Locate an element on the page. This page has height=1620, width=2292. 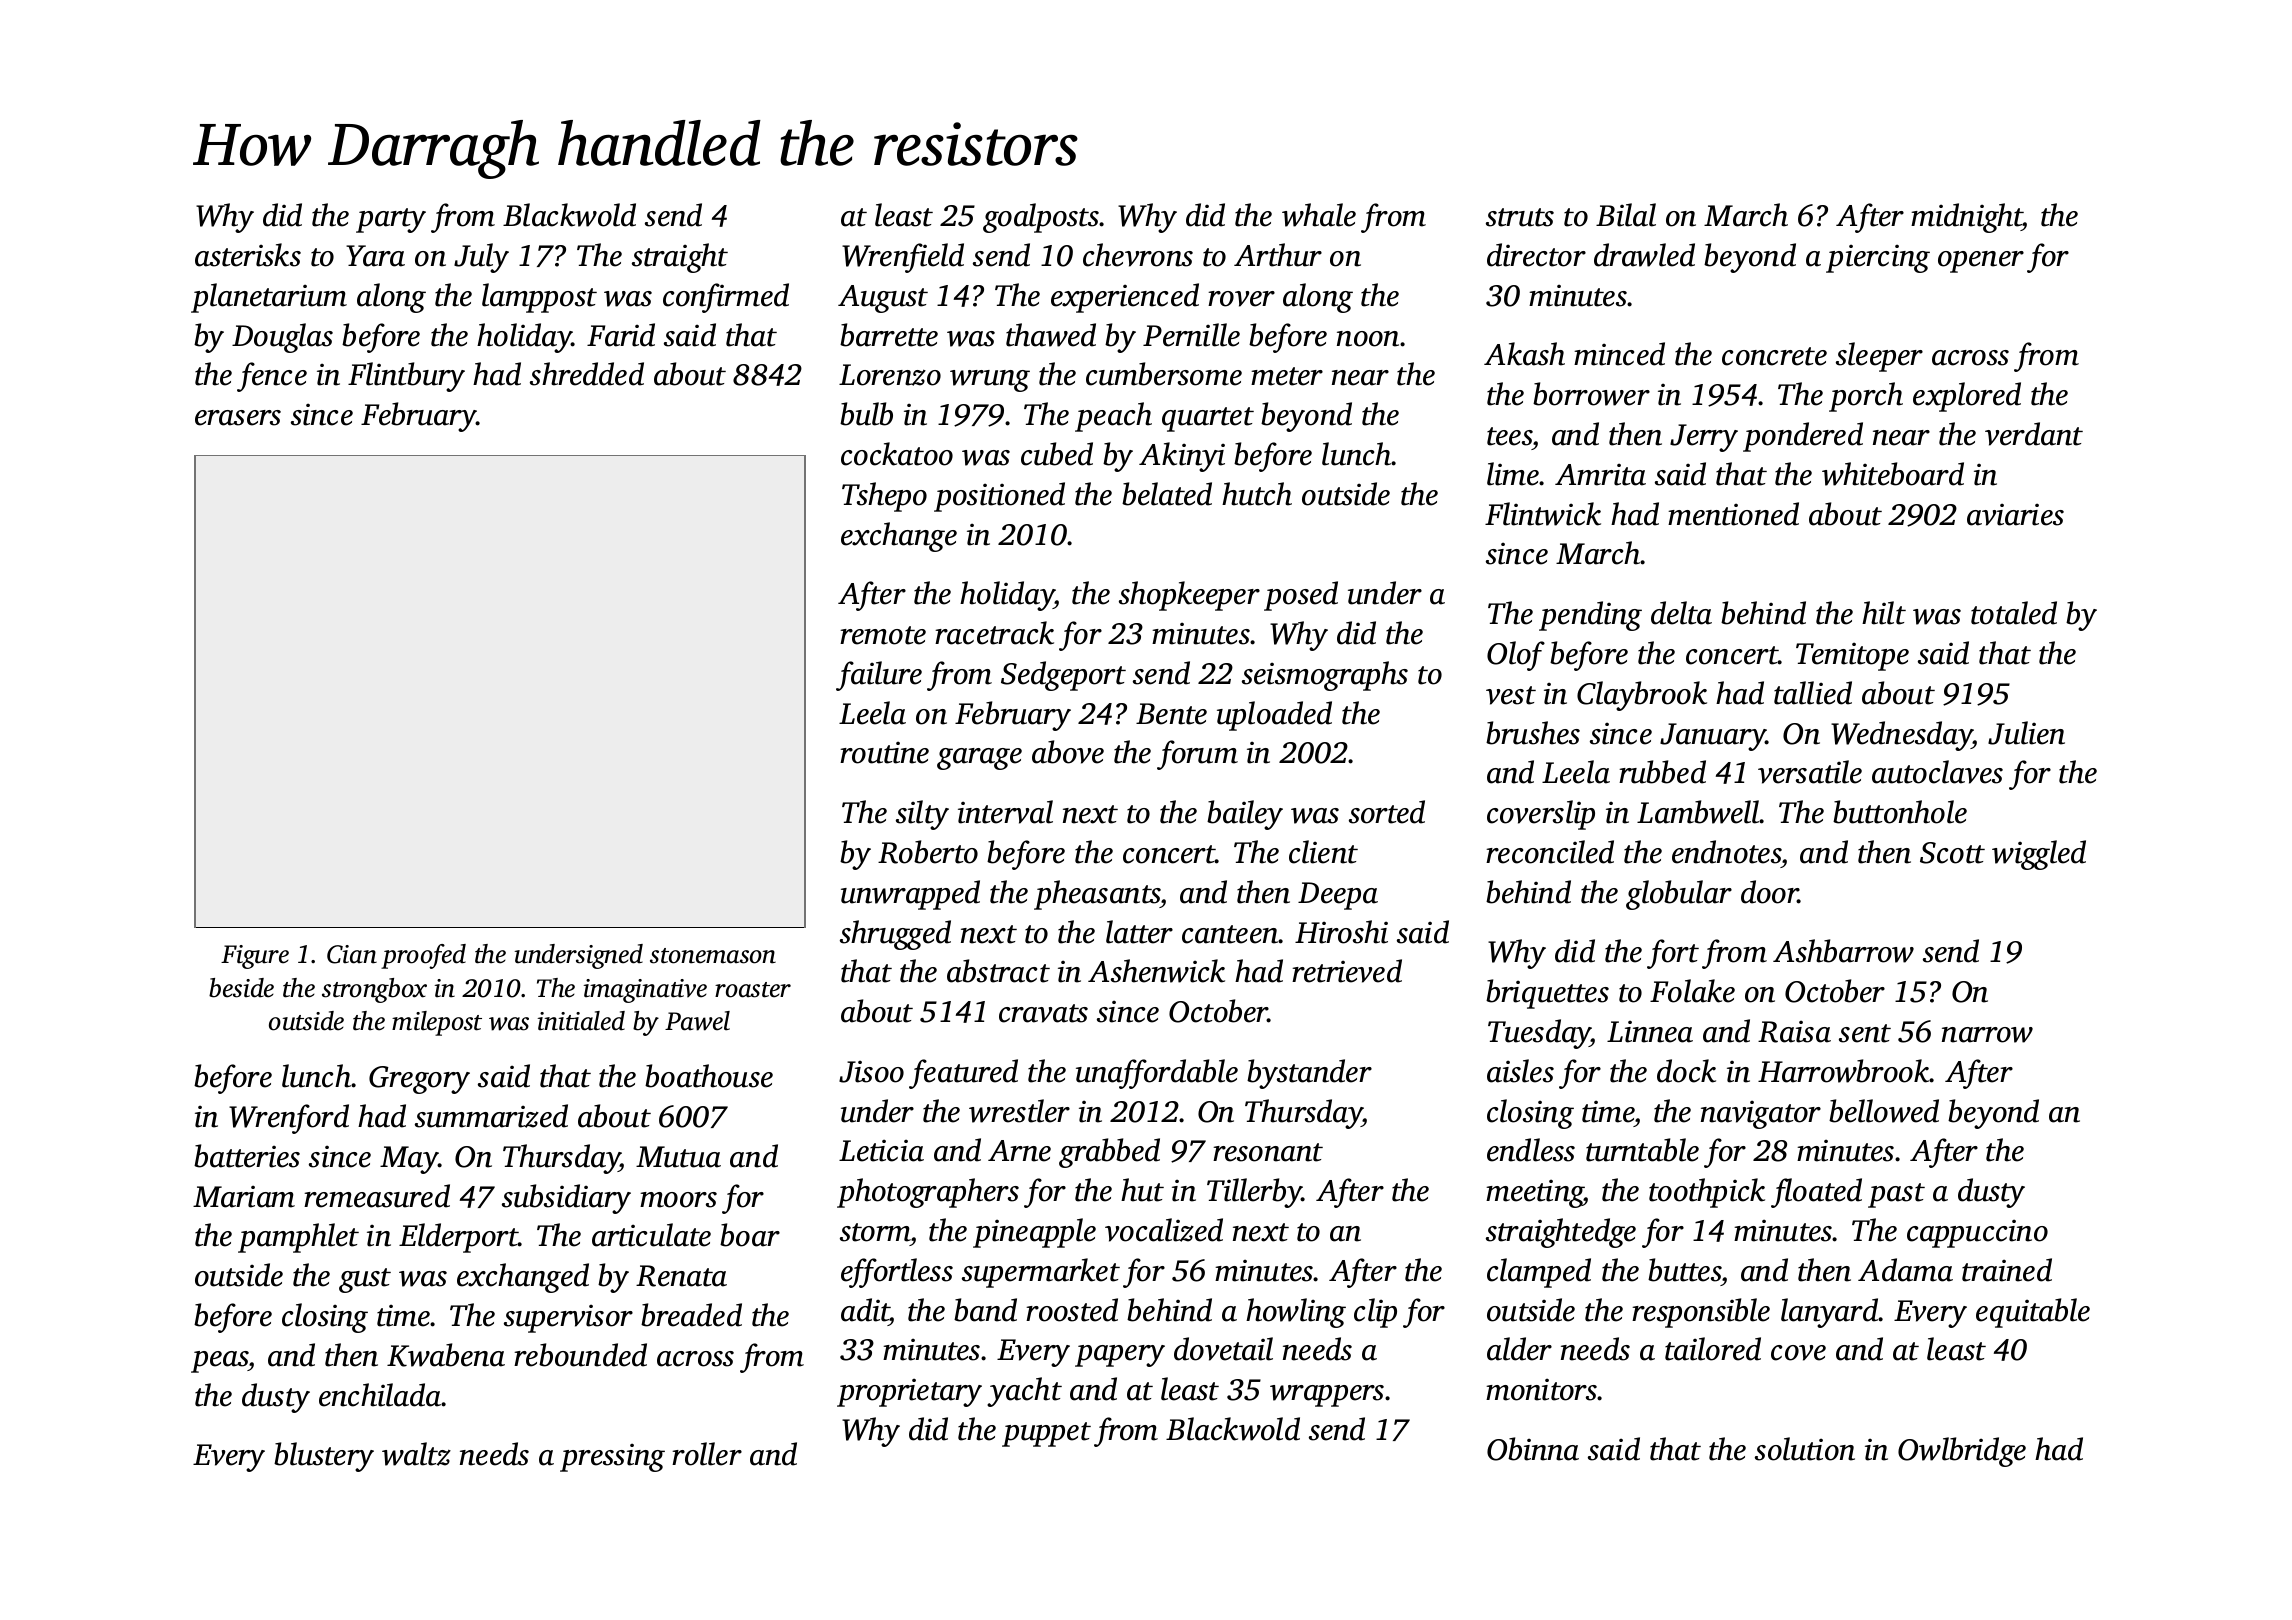
peach is located at coordinates (1113, 417).
